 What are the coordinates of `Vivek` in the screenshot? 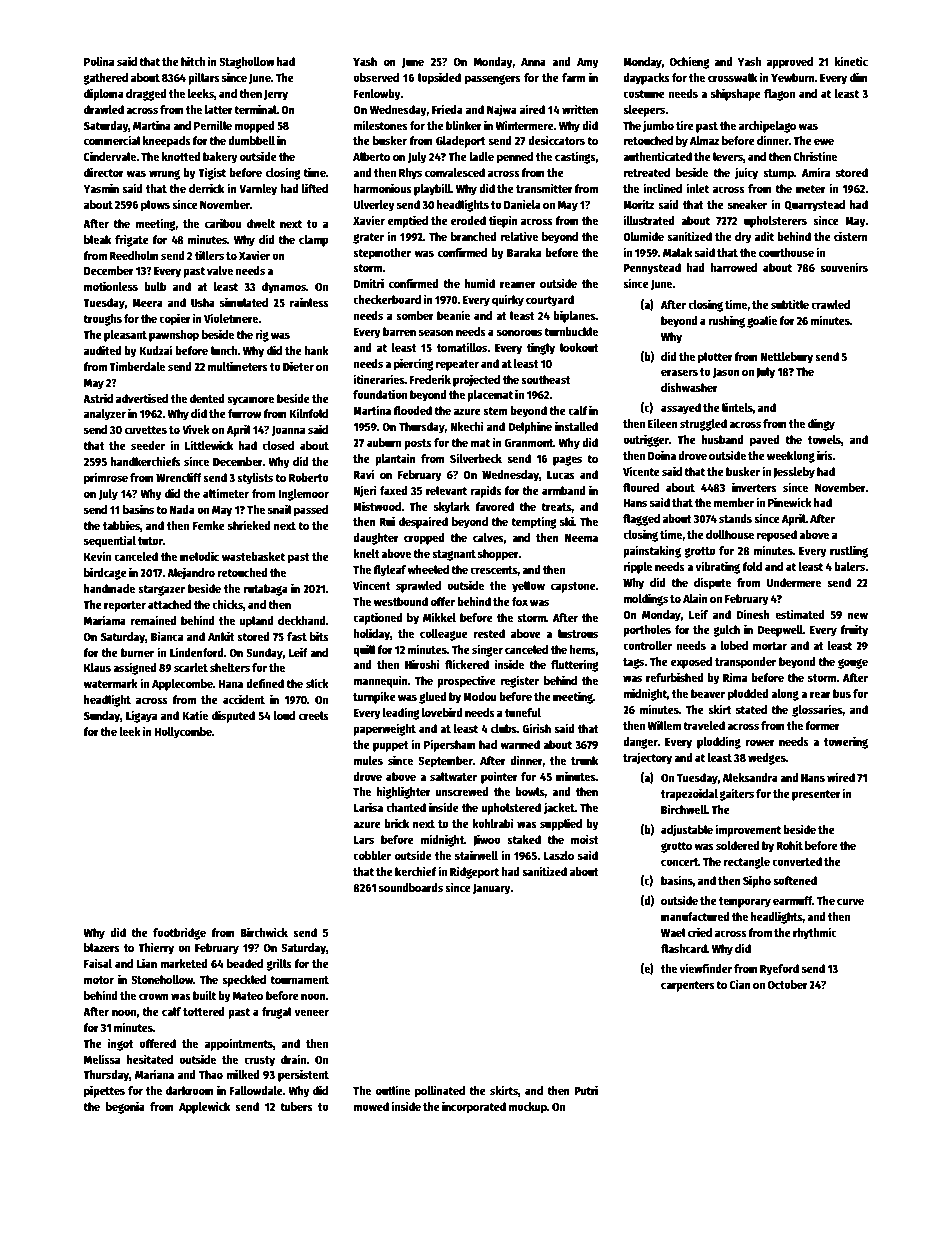 It's located at (196, 429).
